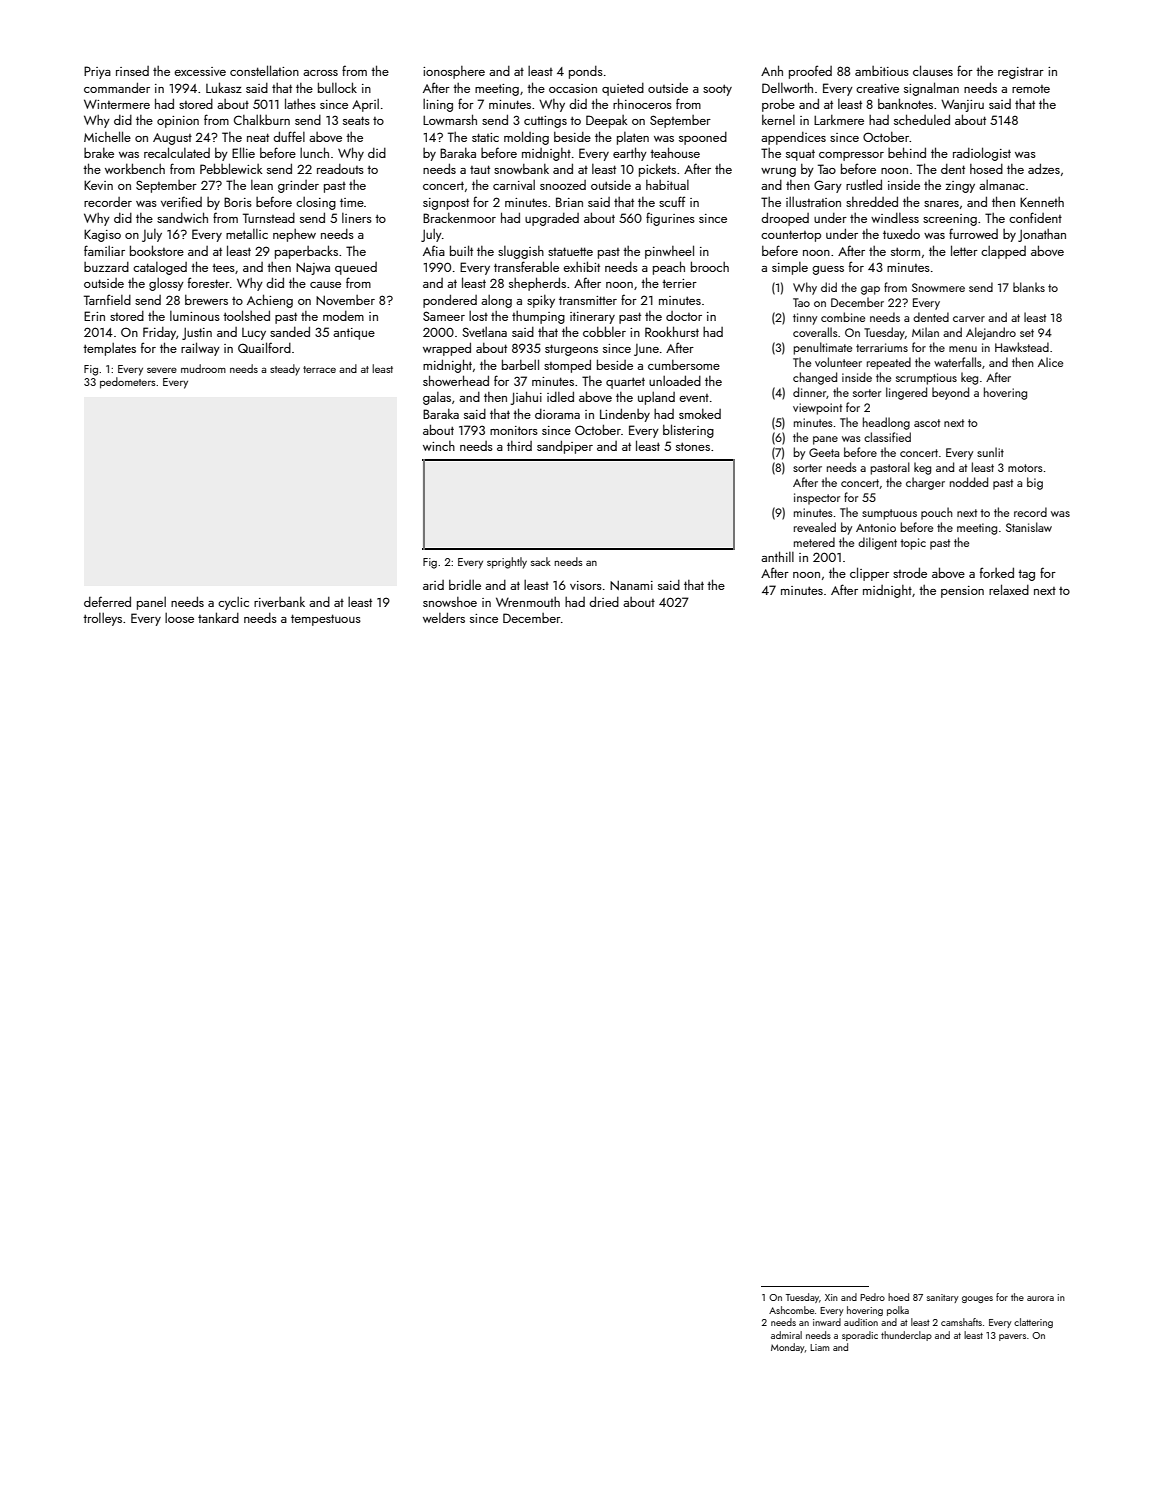  What do you see at coordinates (264, 70) in the screenshot?
I see `constellation` at bounding box center [264, 70].
